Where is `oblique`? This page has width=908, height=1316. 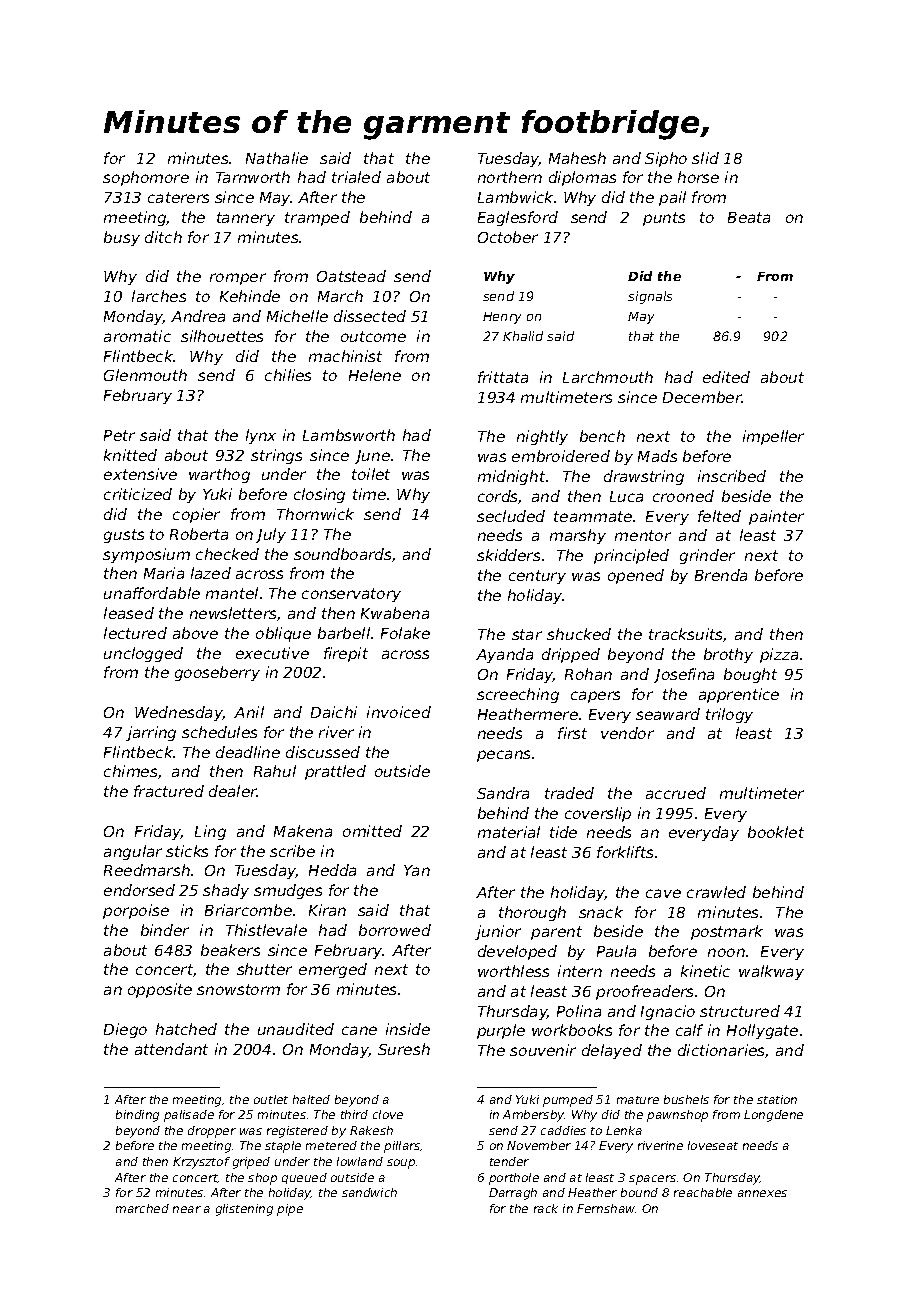 oblique is located at coordinates (283, 634).
